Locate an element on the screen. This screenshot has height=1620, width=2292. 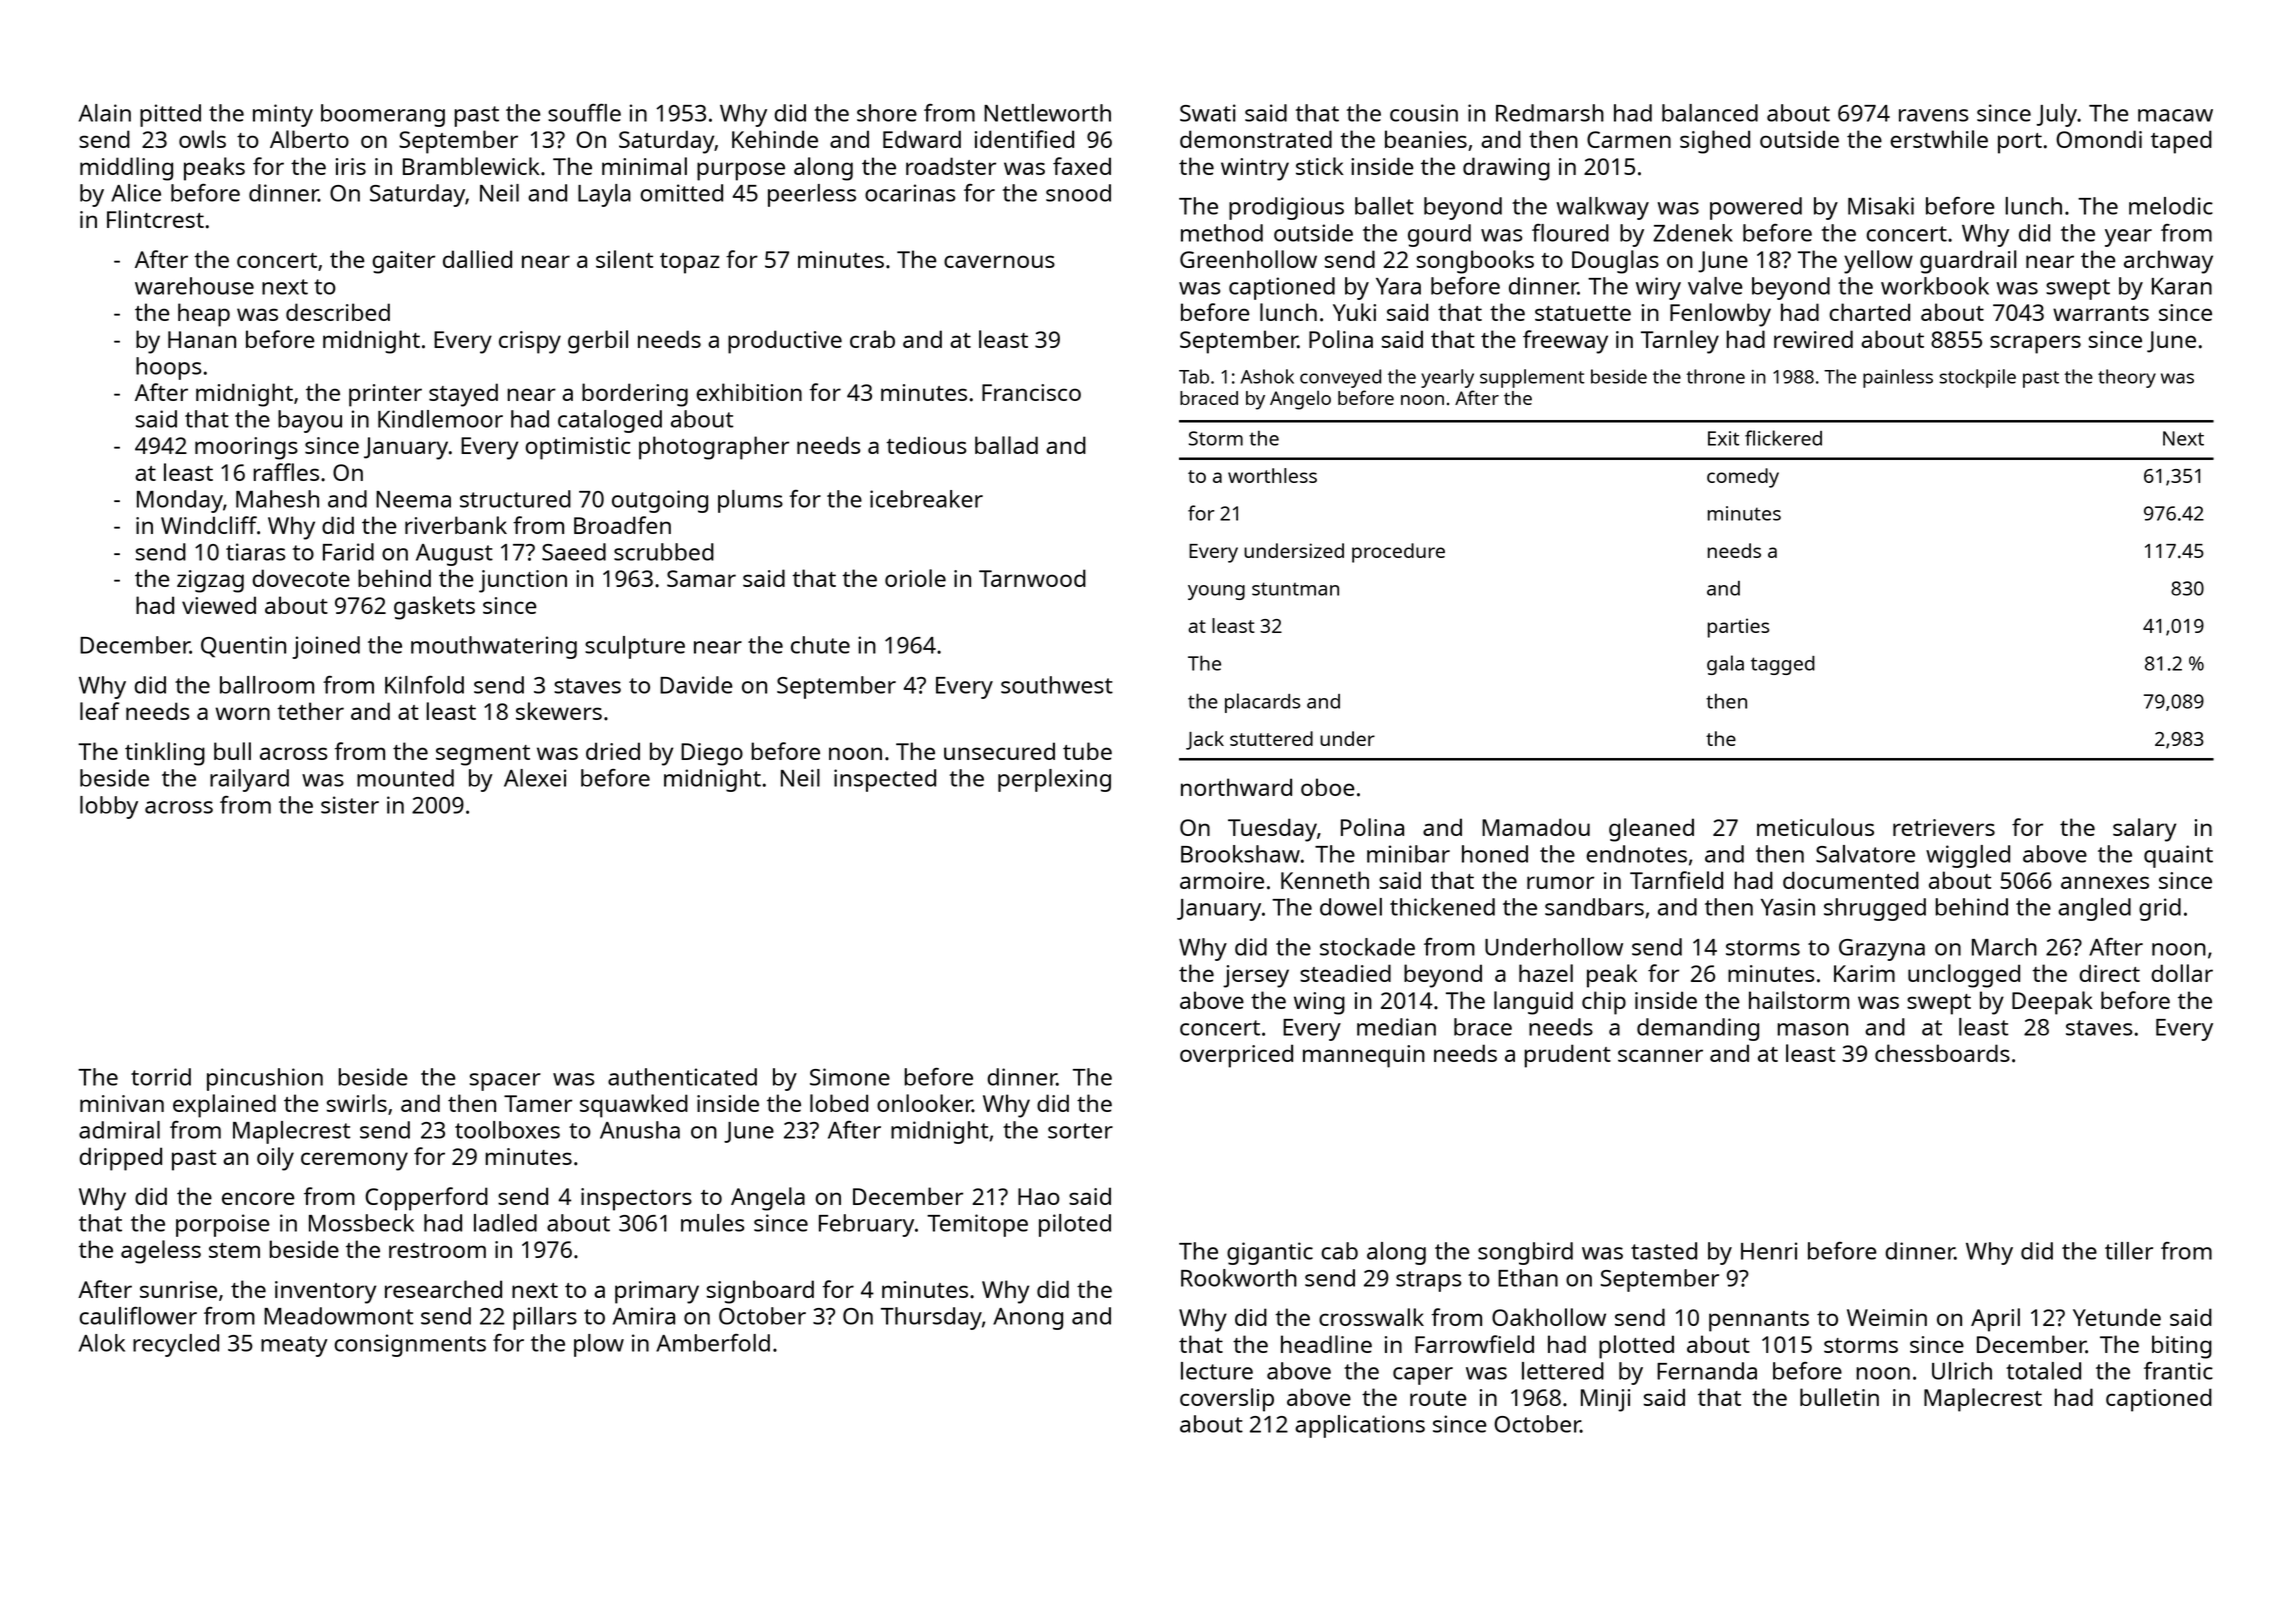
Tuesday is located at coordinates (1272, 830).
